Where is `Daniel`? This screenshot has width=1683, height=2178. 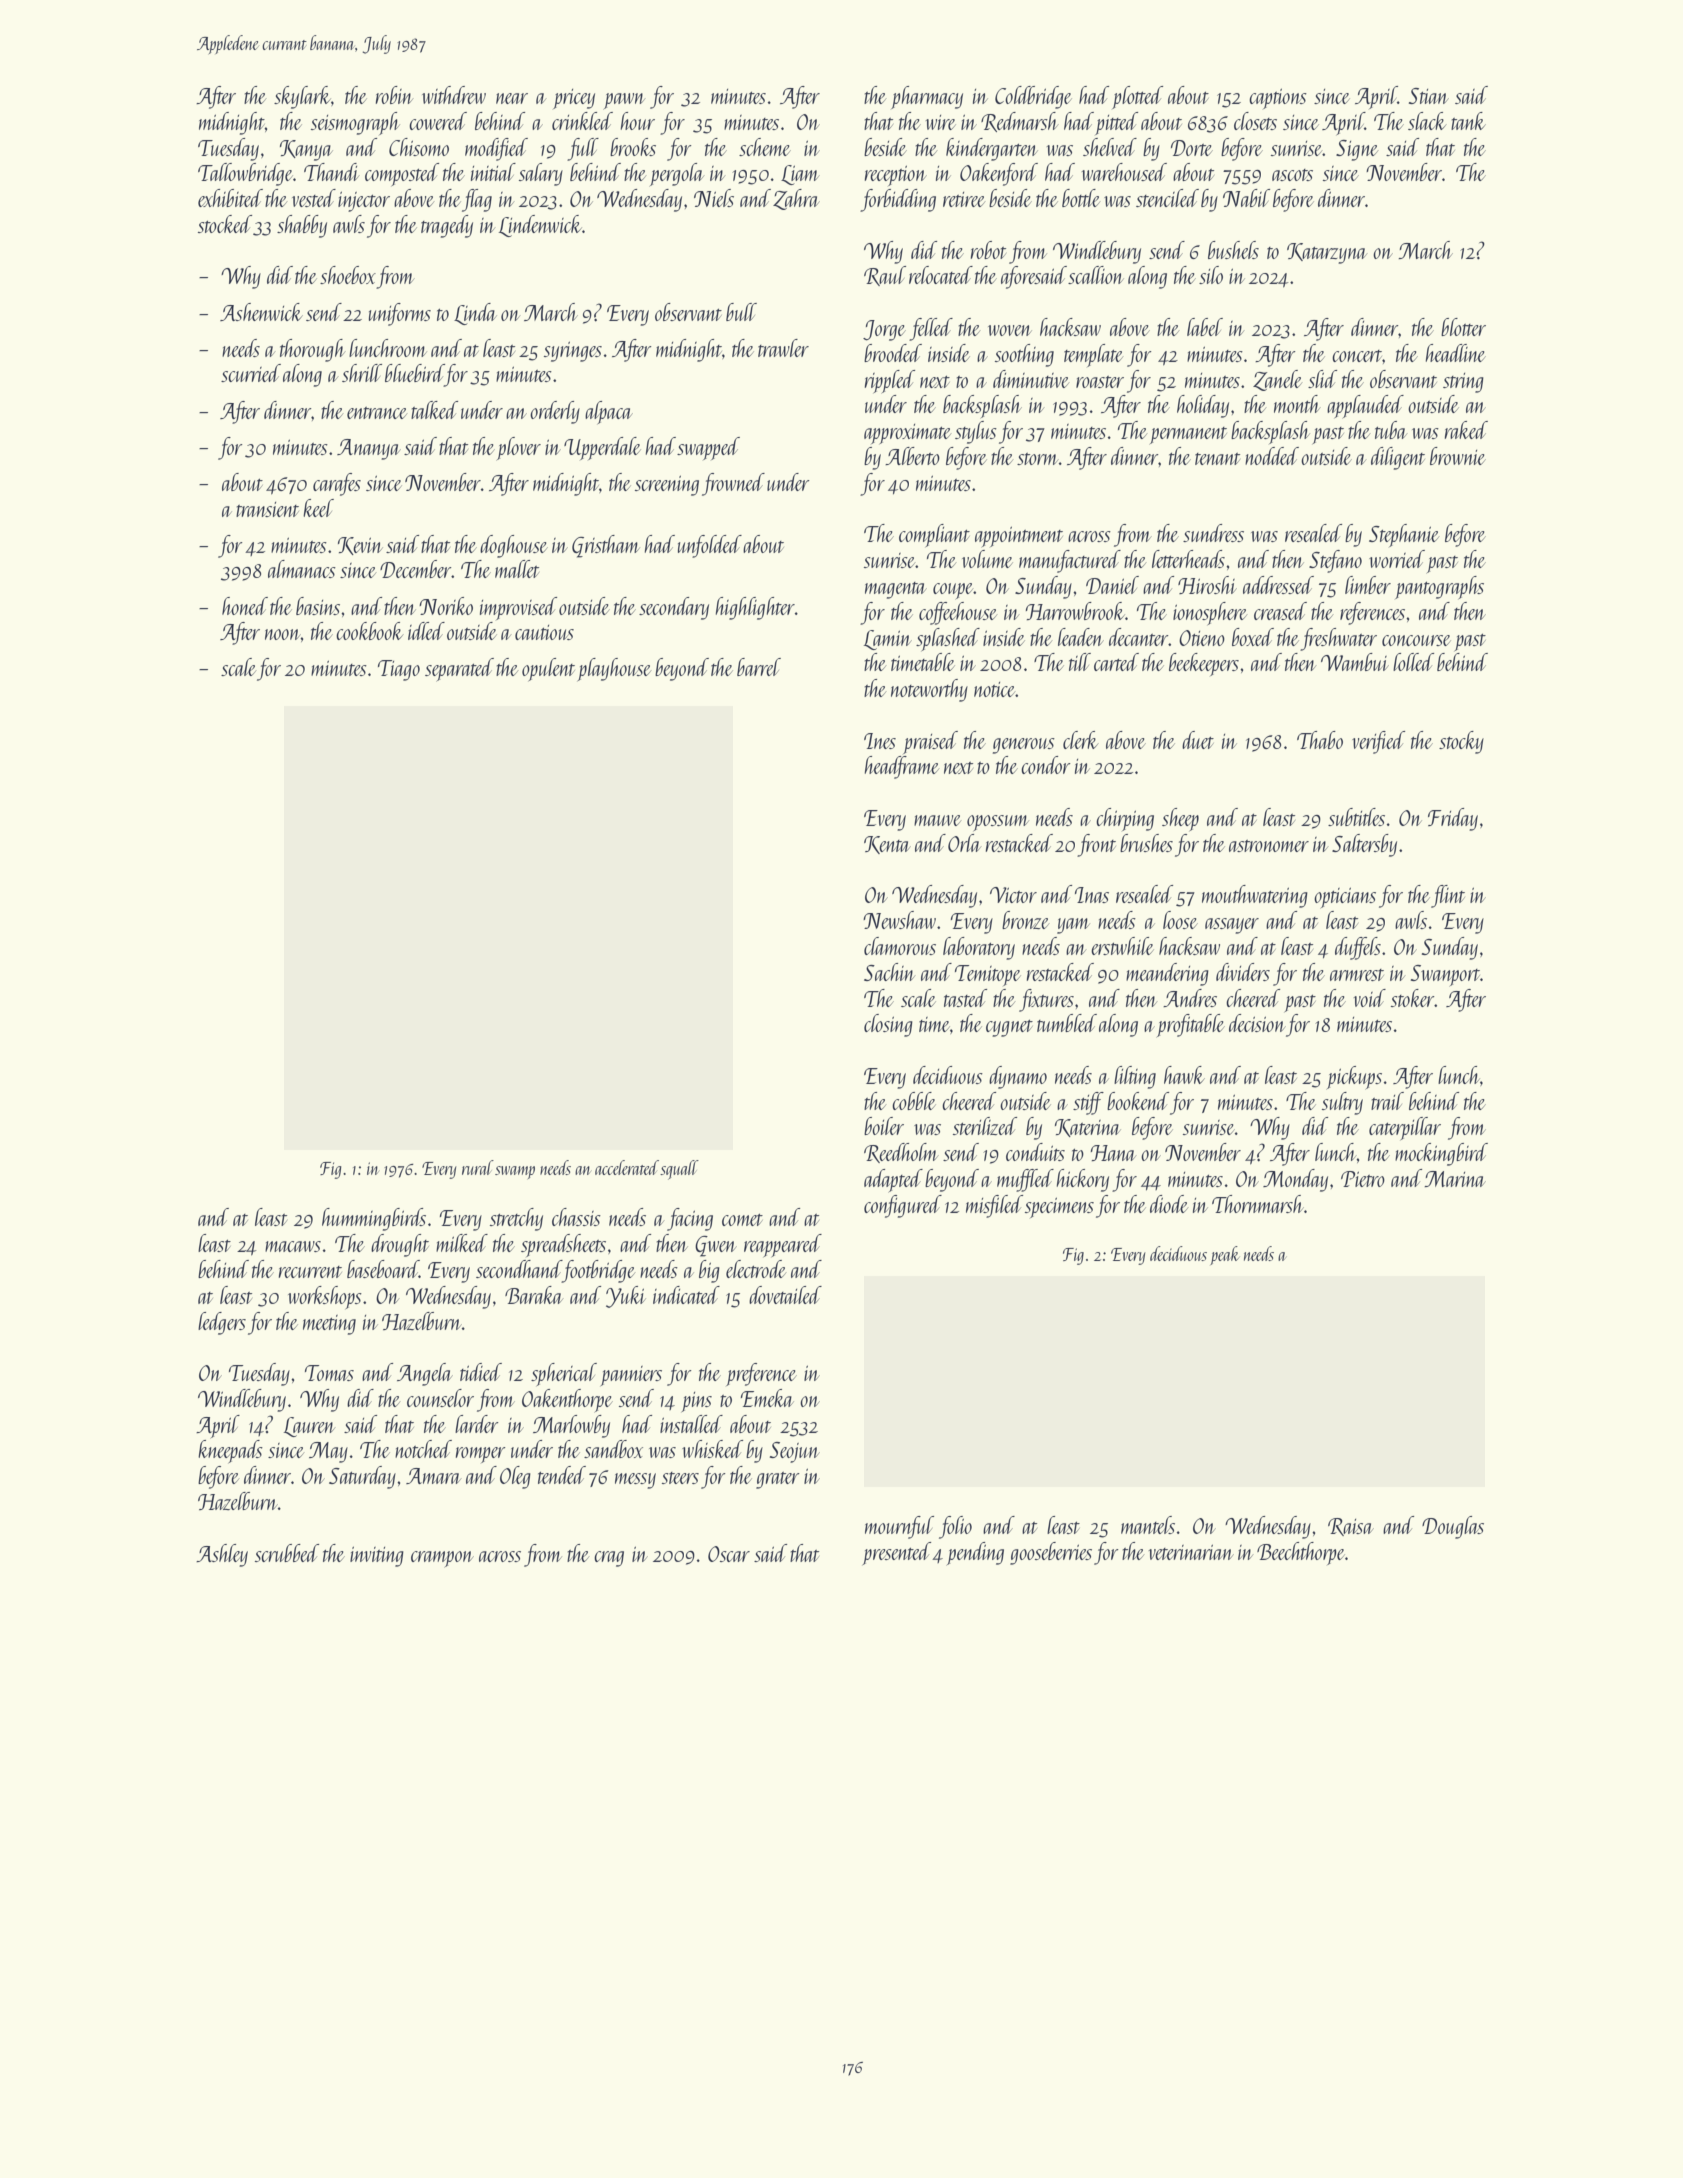 Daniel is located at coordinates (1112, 585).
